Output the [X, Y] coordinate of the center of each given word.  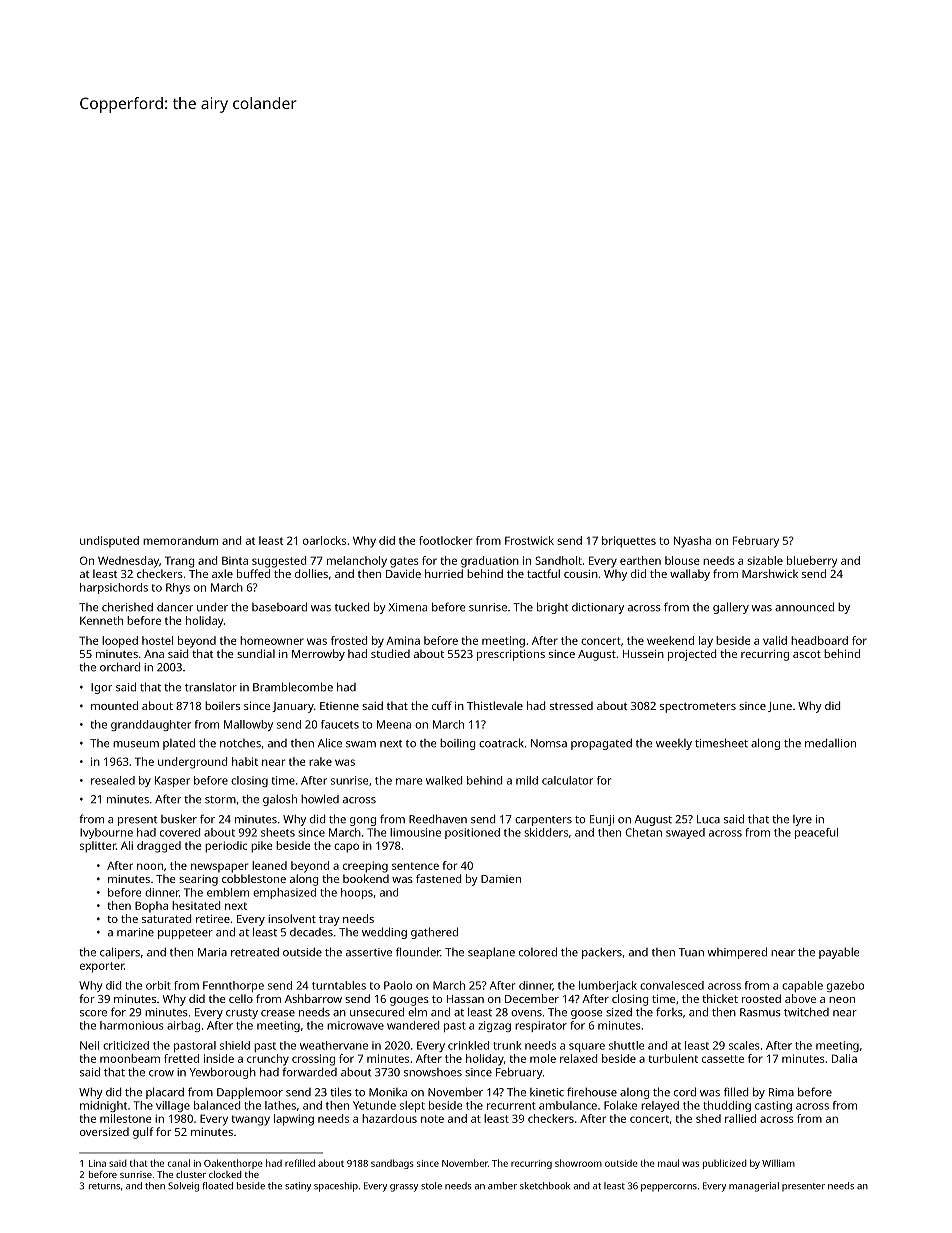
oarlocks [324, 540]
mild [527, 780]
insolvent [292, 918]
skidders [546, 832]
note [432, 1119]
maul [668, 1163]
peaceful [816, 833]
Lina [97, 1163]
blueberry [812, 562]
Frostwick [529, 540]
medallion [830, 743]
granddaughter [151, 725]
